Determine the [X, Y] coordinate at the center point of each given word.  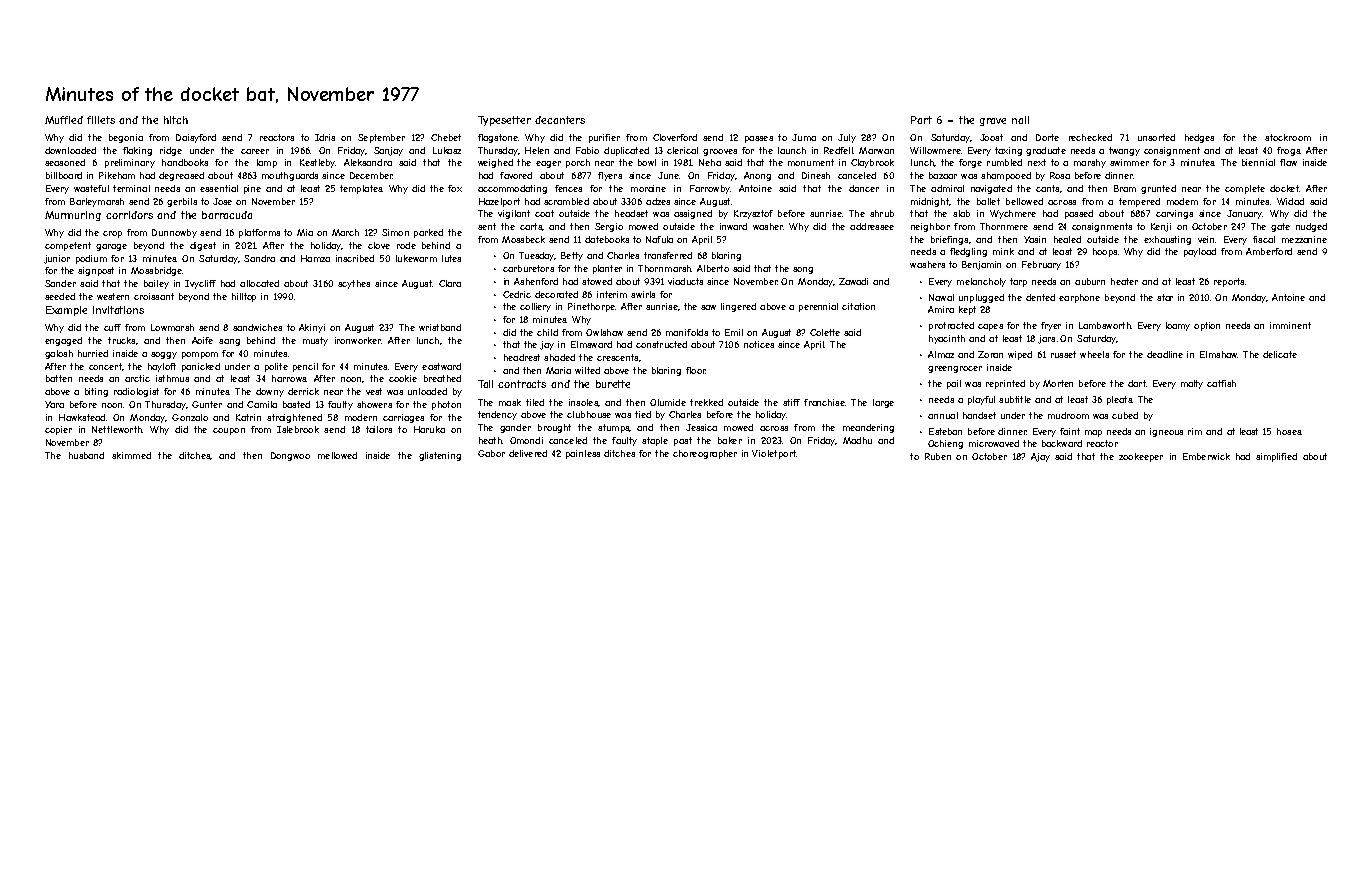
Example [66, 311]
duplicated [626, 151]
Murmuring [73, 216]
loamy [1178, 326]
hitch [176, 120]
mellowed [337, 455]
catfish [1221, 383]
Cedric [517, 294]
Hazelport [499, 202]
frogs [1288, 151]
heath [490, 440]
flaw [1288, 162]
